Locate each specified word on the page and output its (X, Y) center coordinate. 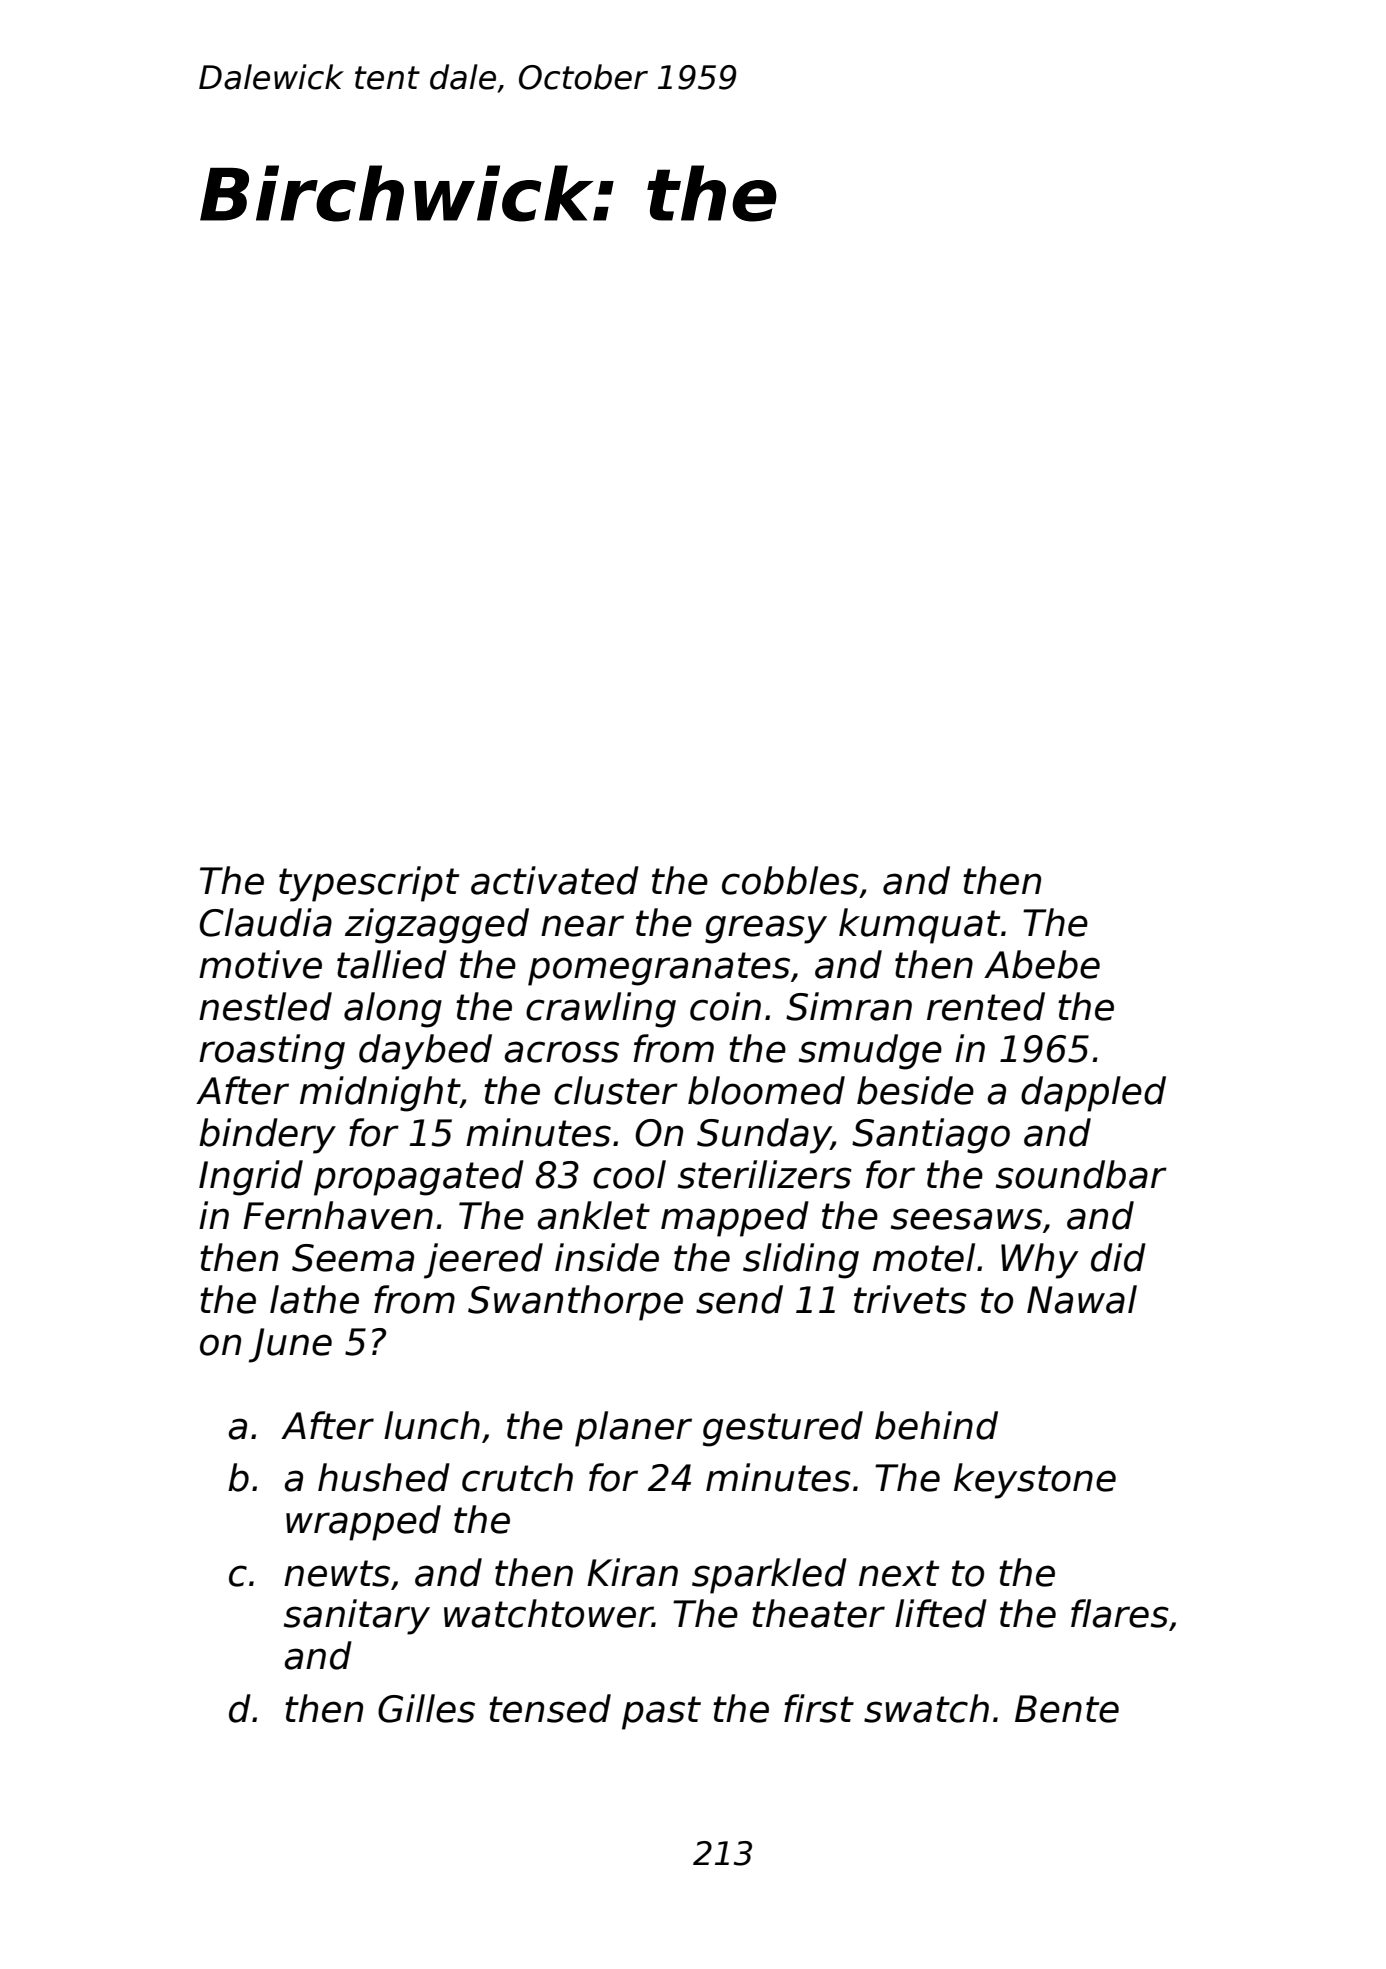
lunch (432, 1425)
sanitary (357, 1617)
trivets (910, 1299)
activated (555, 880)
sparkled (769, 1576)
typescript (369, 884)
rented (986, 1006)
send (739, 1299)
